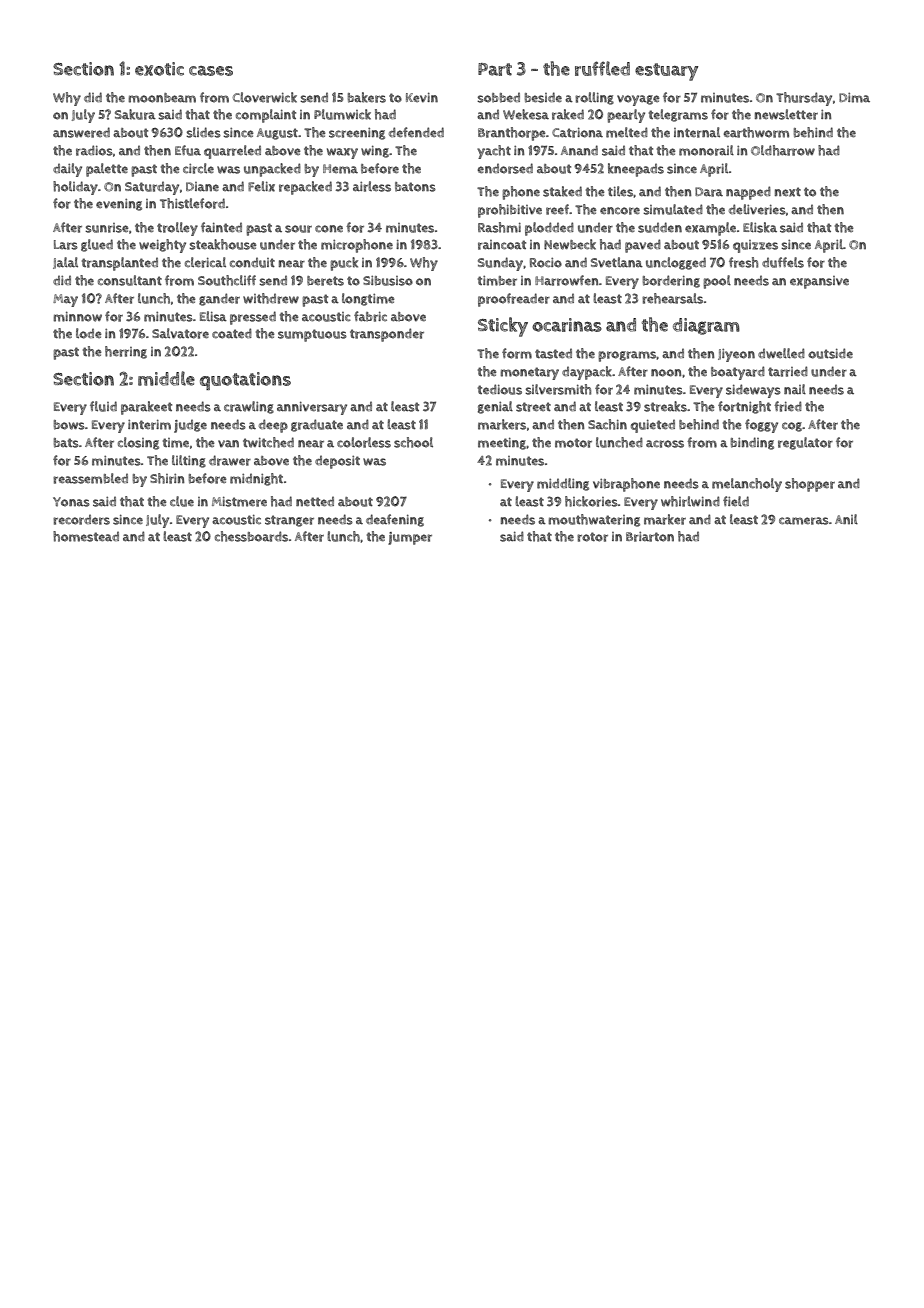  Describe the element at coordinates (592, 537) in the image. I see `rotor` at that location.
